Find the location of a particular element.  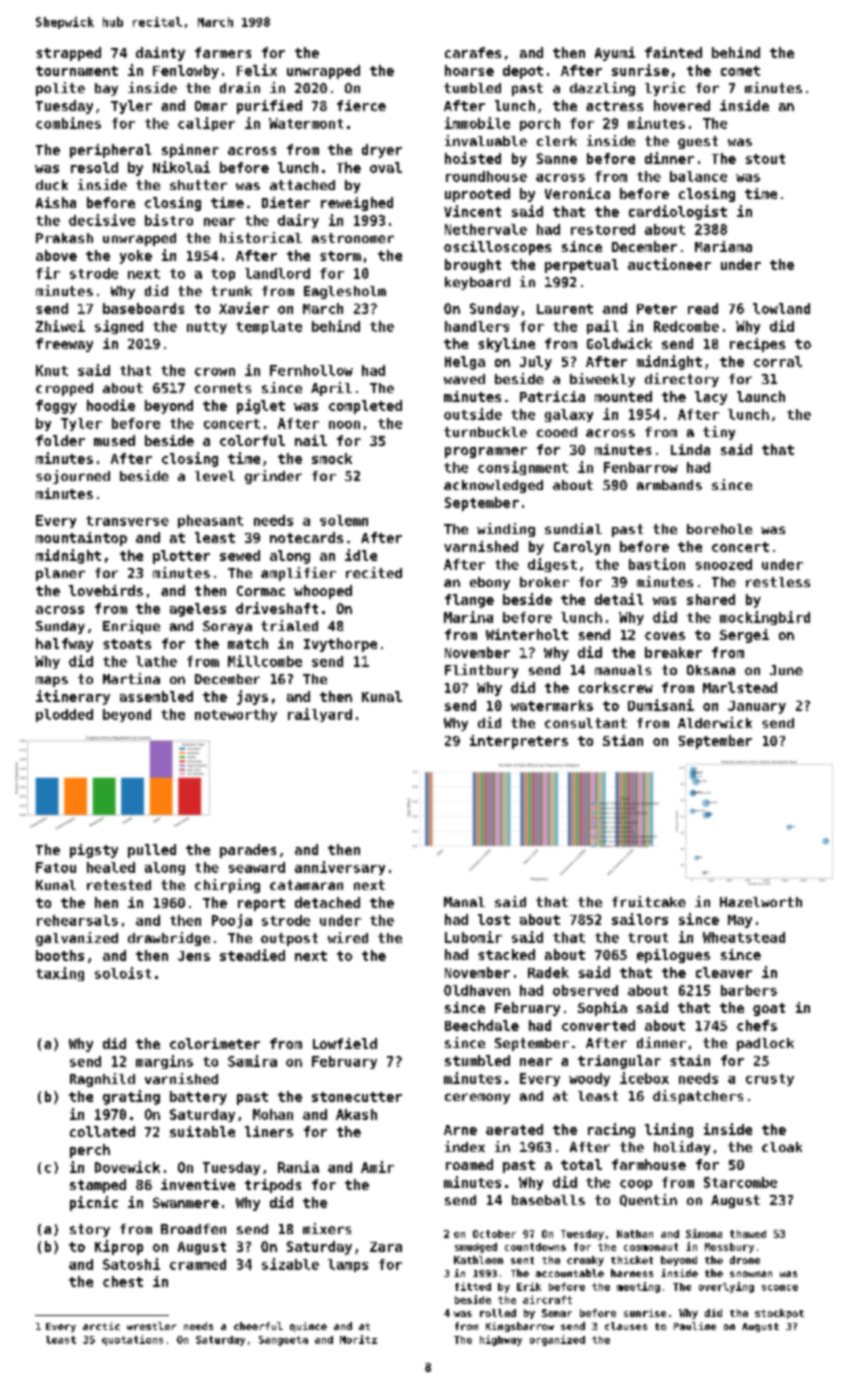

snoozed is located at coordinates (724, 564).
